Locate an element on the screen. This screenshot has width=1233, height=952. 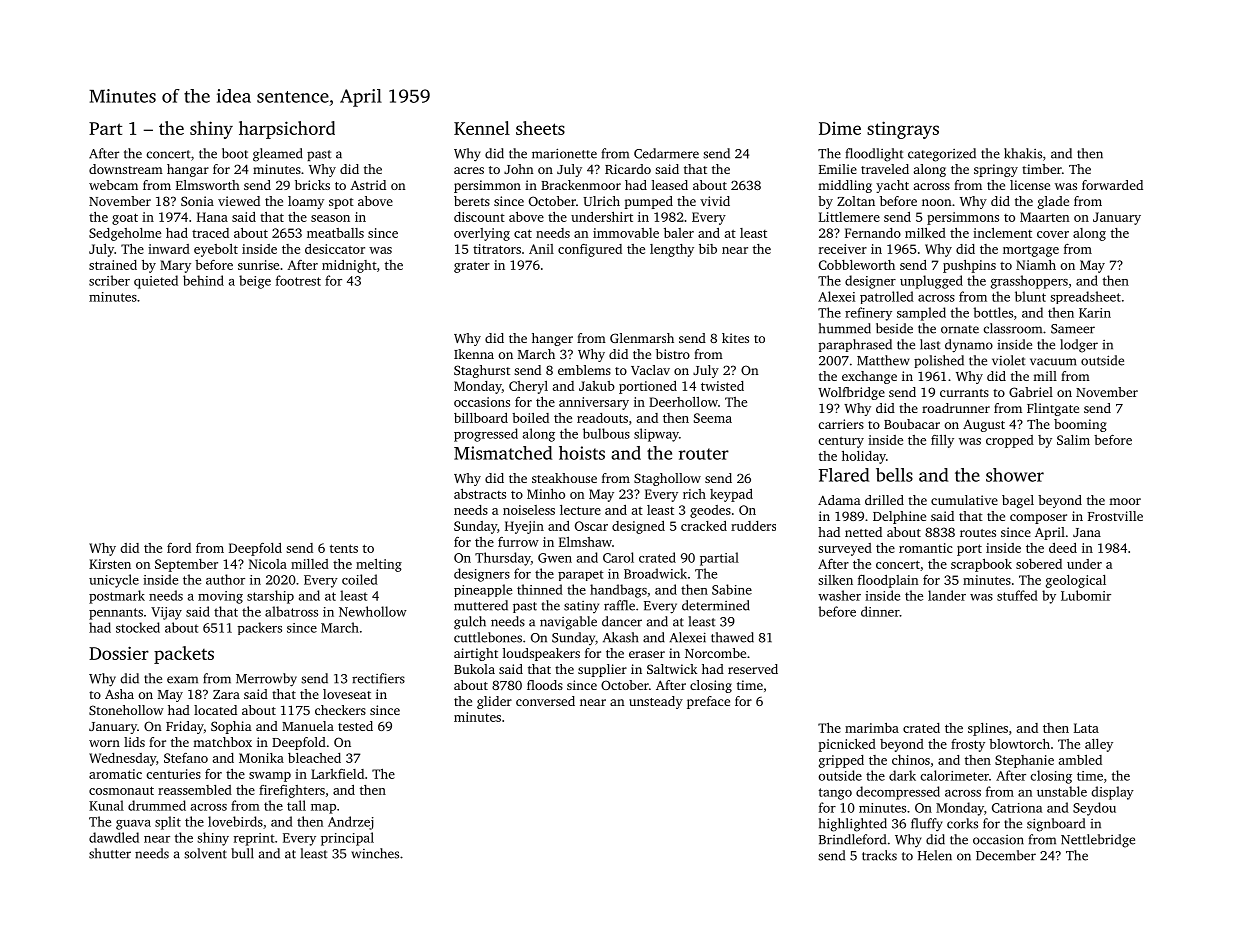
Emilie is located at coordinates (838, 169).
